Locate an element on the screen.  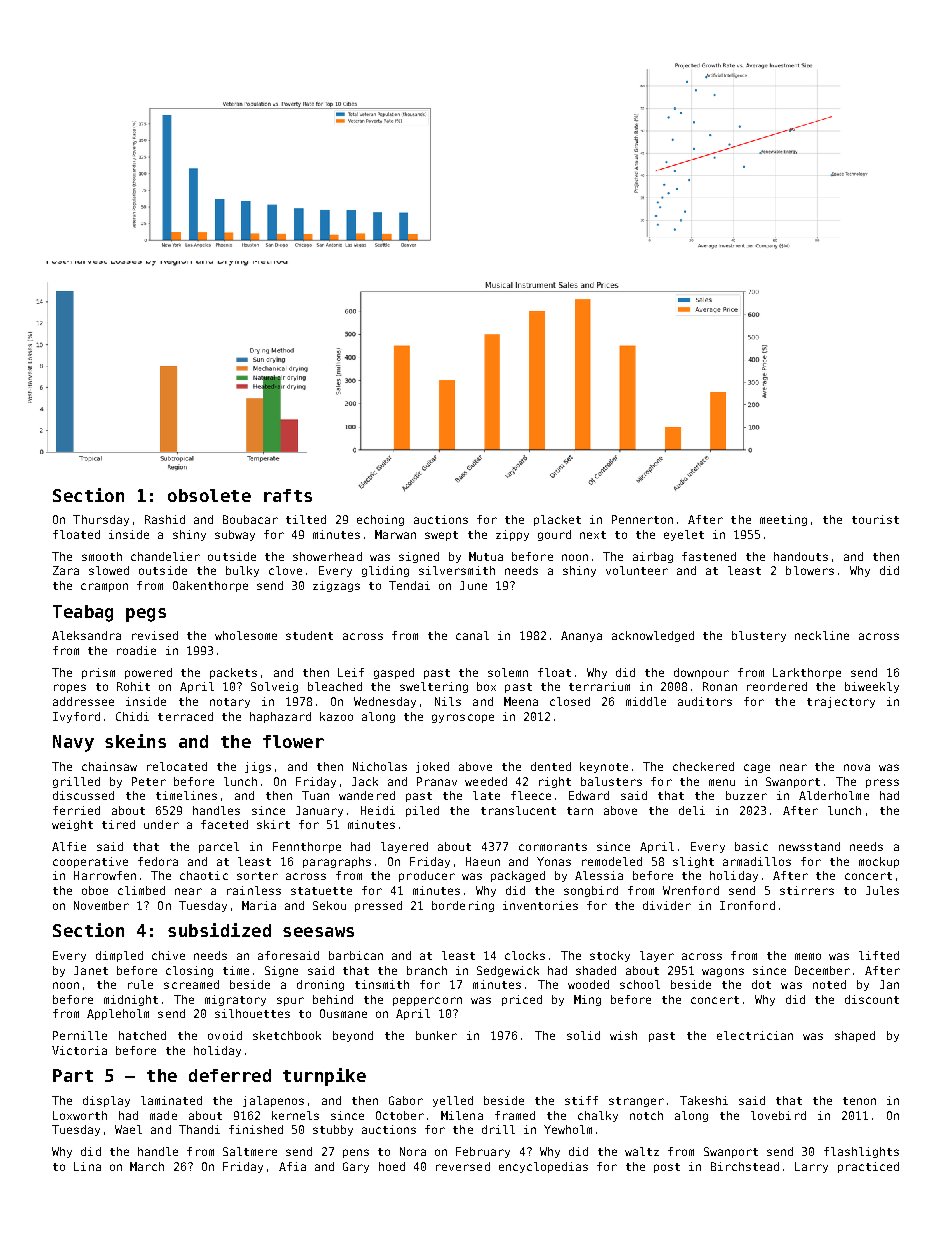
Chidi is located at coordinates (132, 716).
